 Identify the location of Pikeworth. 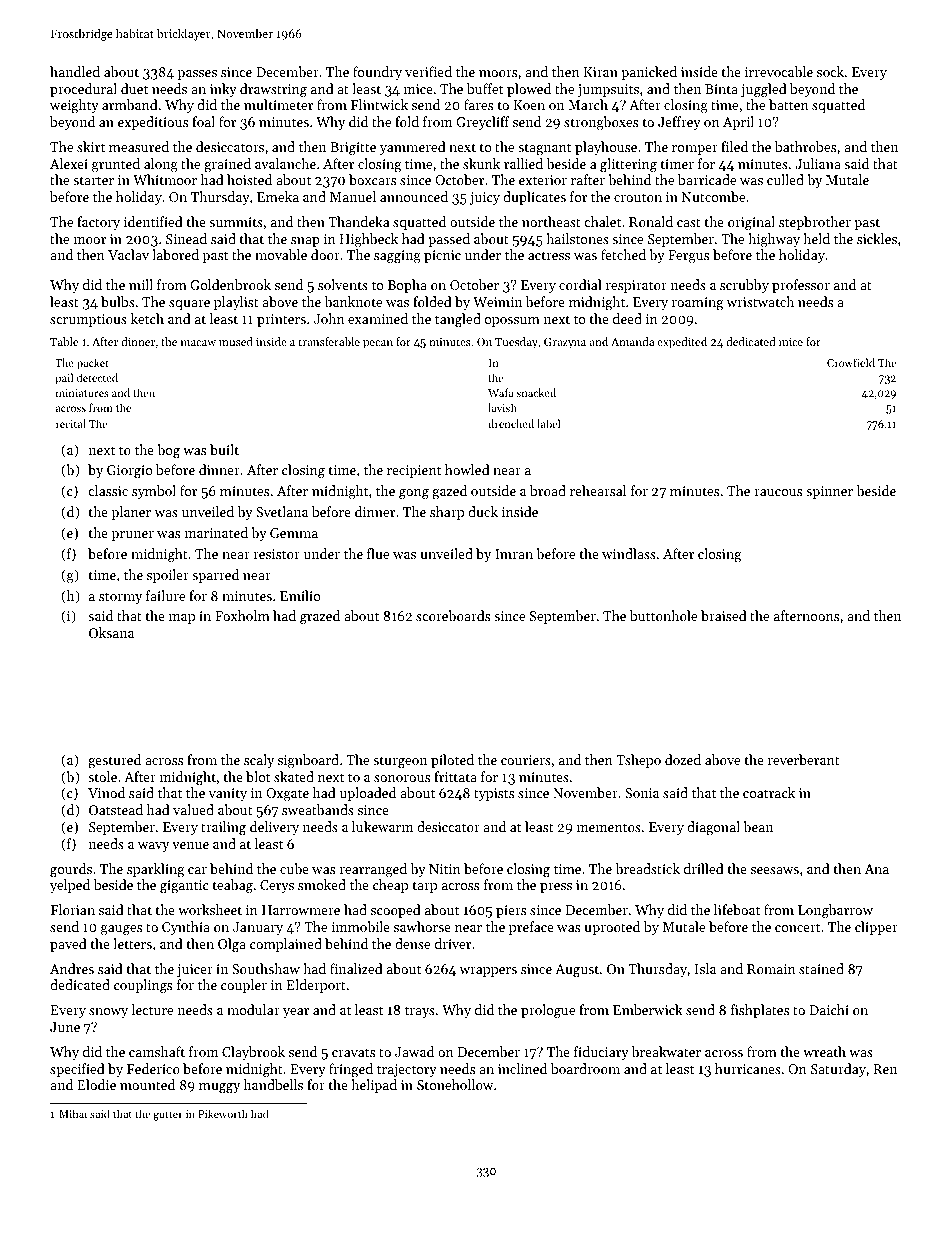
(223, 1113).
